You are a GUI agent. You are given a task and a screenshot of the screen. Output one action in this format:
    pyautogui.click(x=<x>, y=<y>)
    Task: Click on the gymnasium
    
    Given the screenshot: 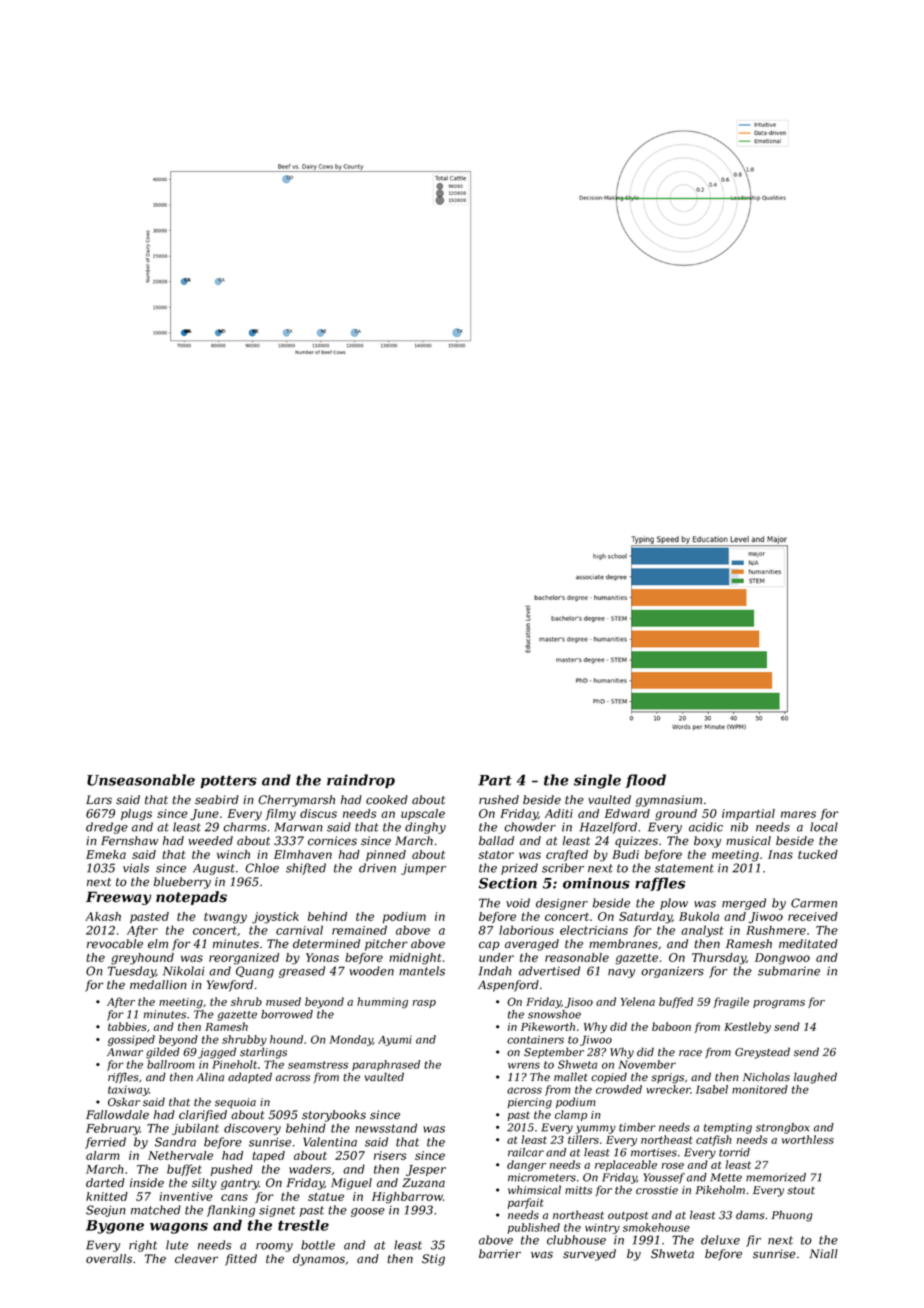 What is the action you would take?
    pyautogui.click(x=668, y=801)
